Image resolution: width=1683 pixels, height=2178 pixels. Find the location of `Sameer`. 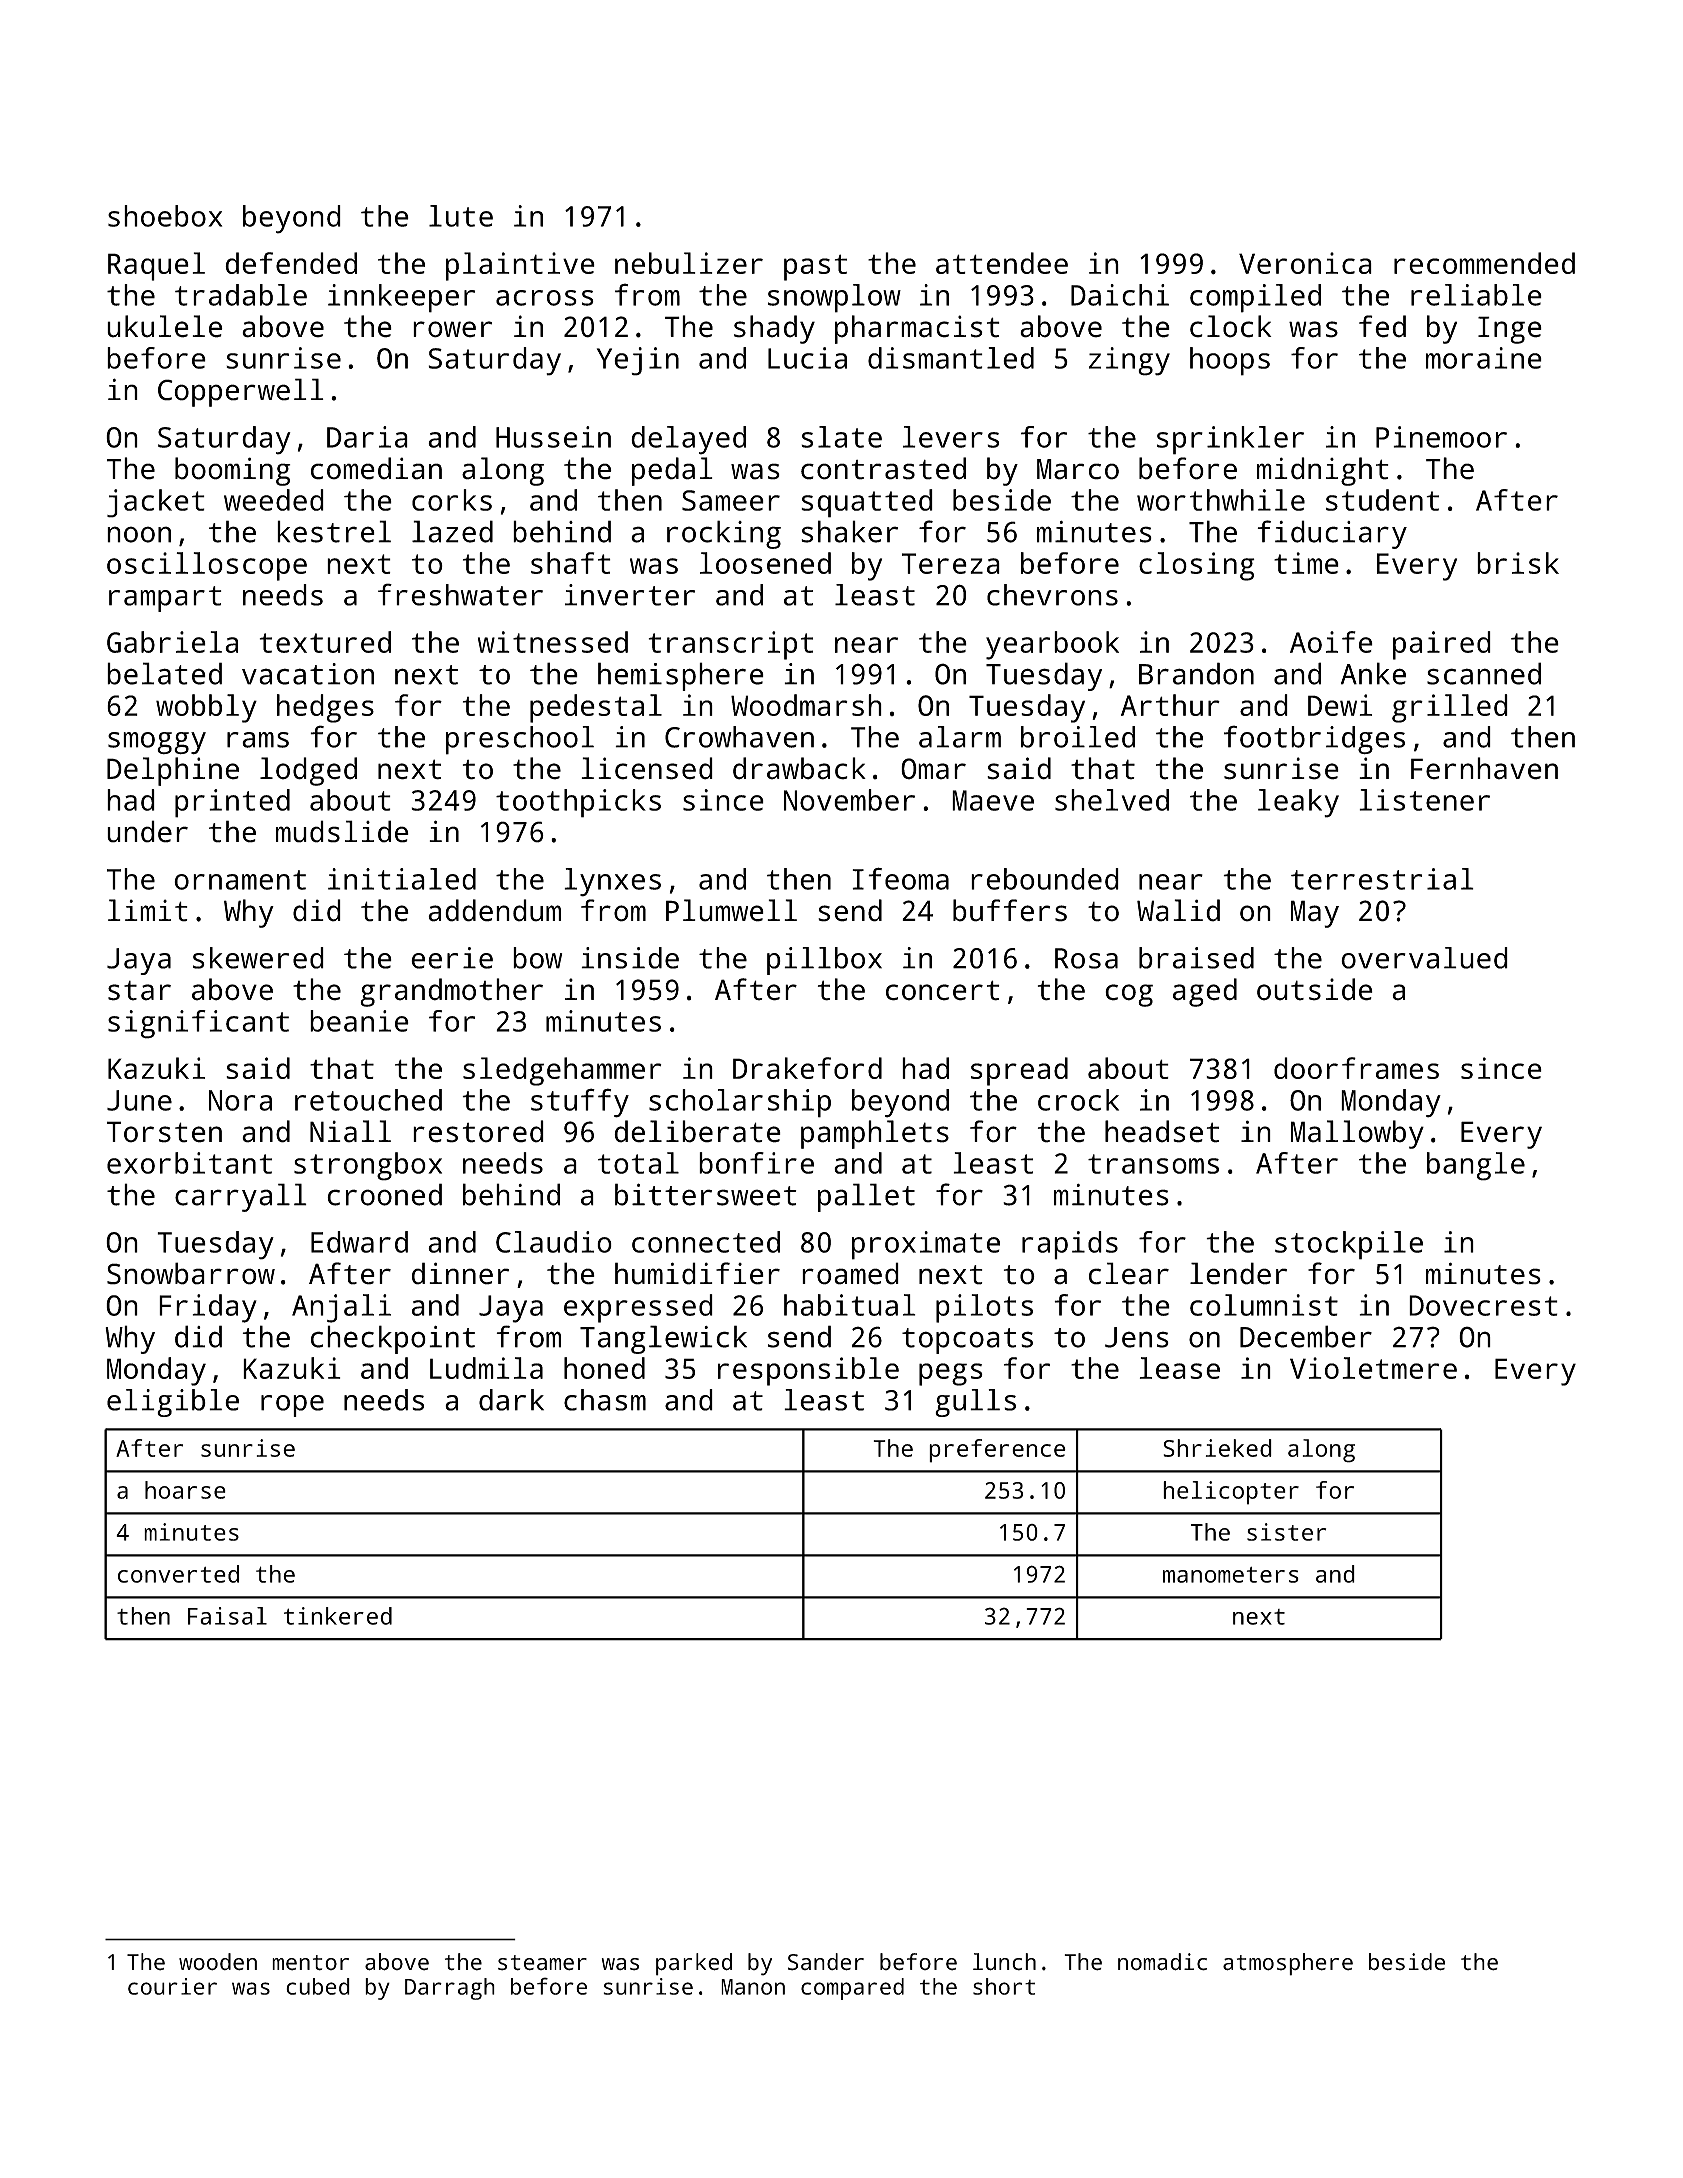

Sameer is located at coordinates (731, 500).
